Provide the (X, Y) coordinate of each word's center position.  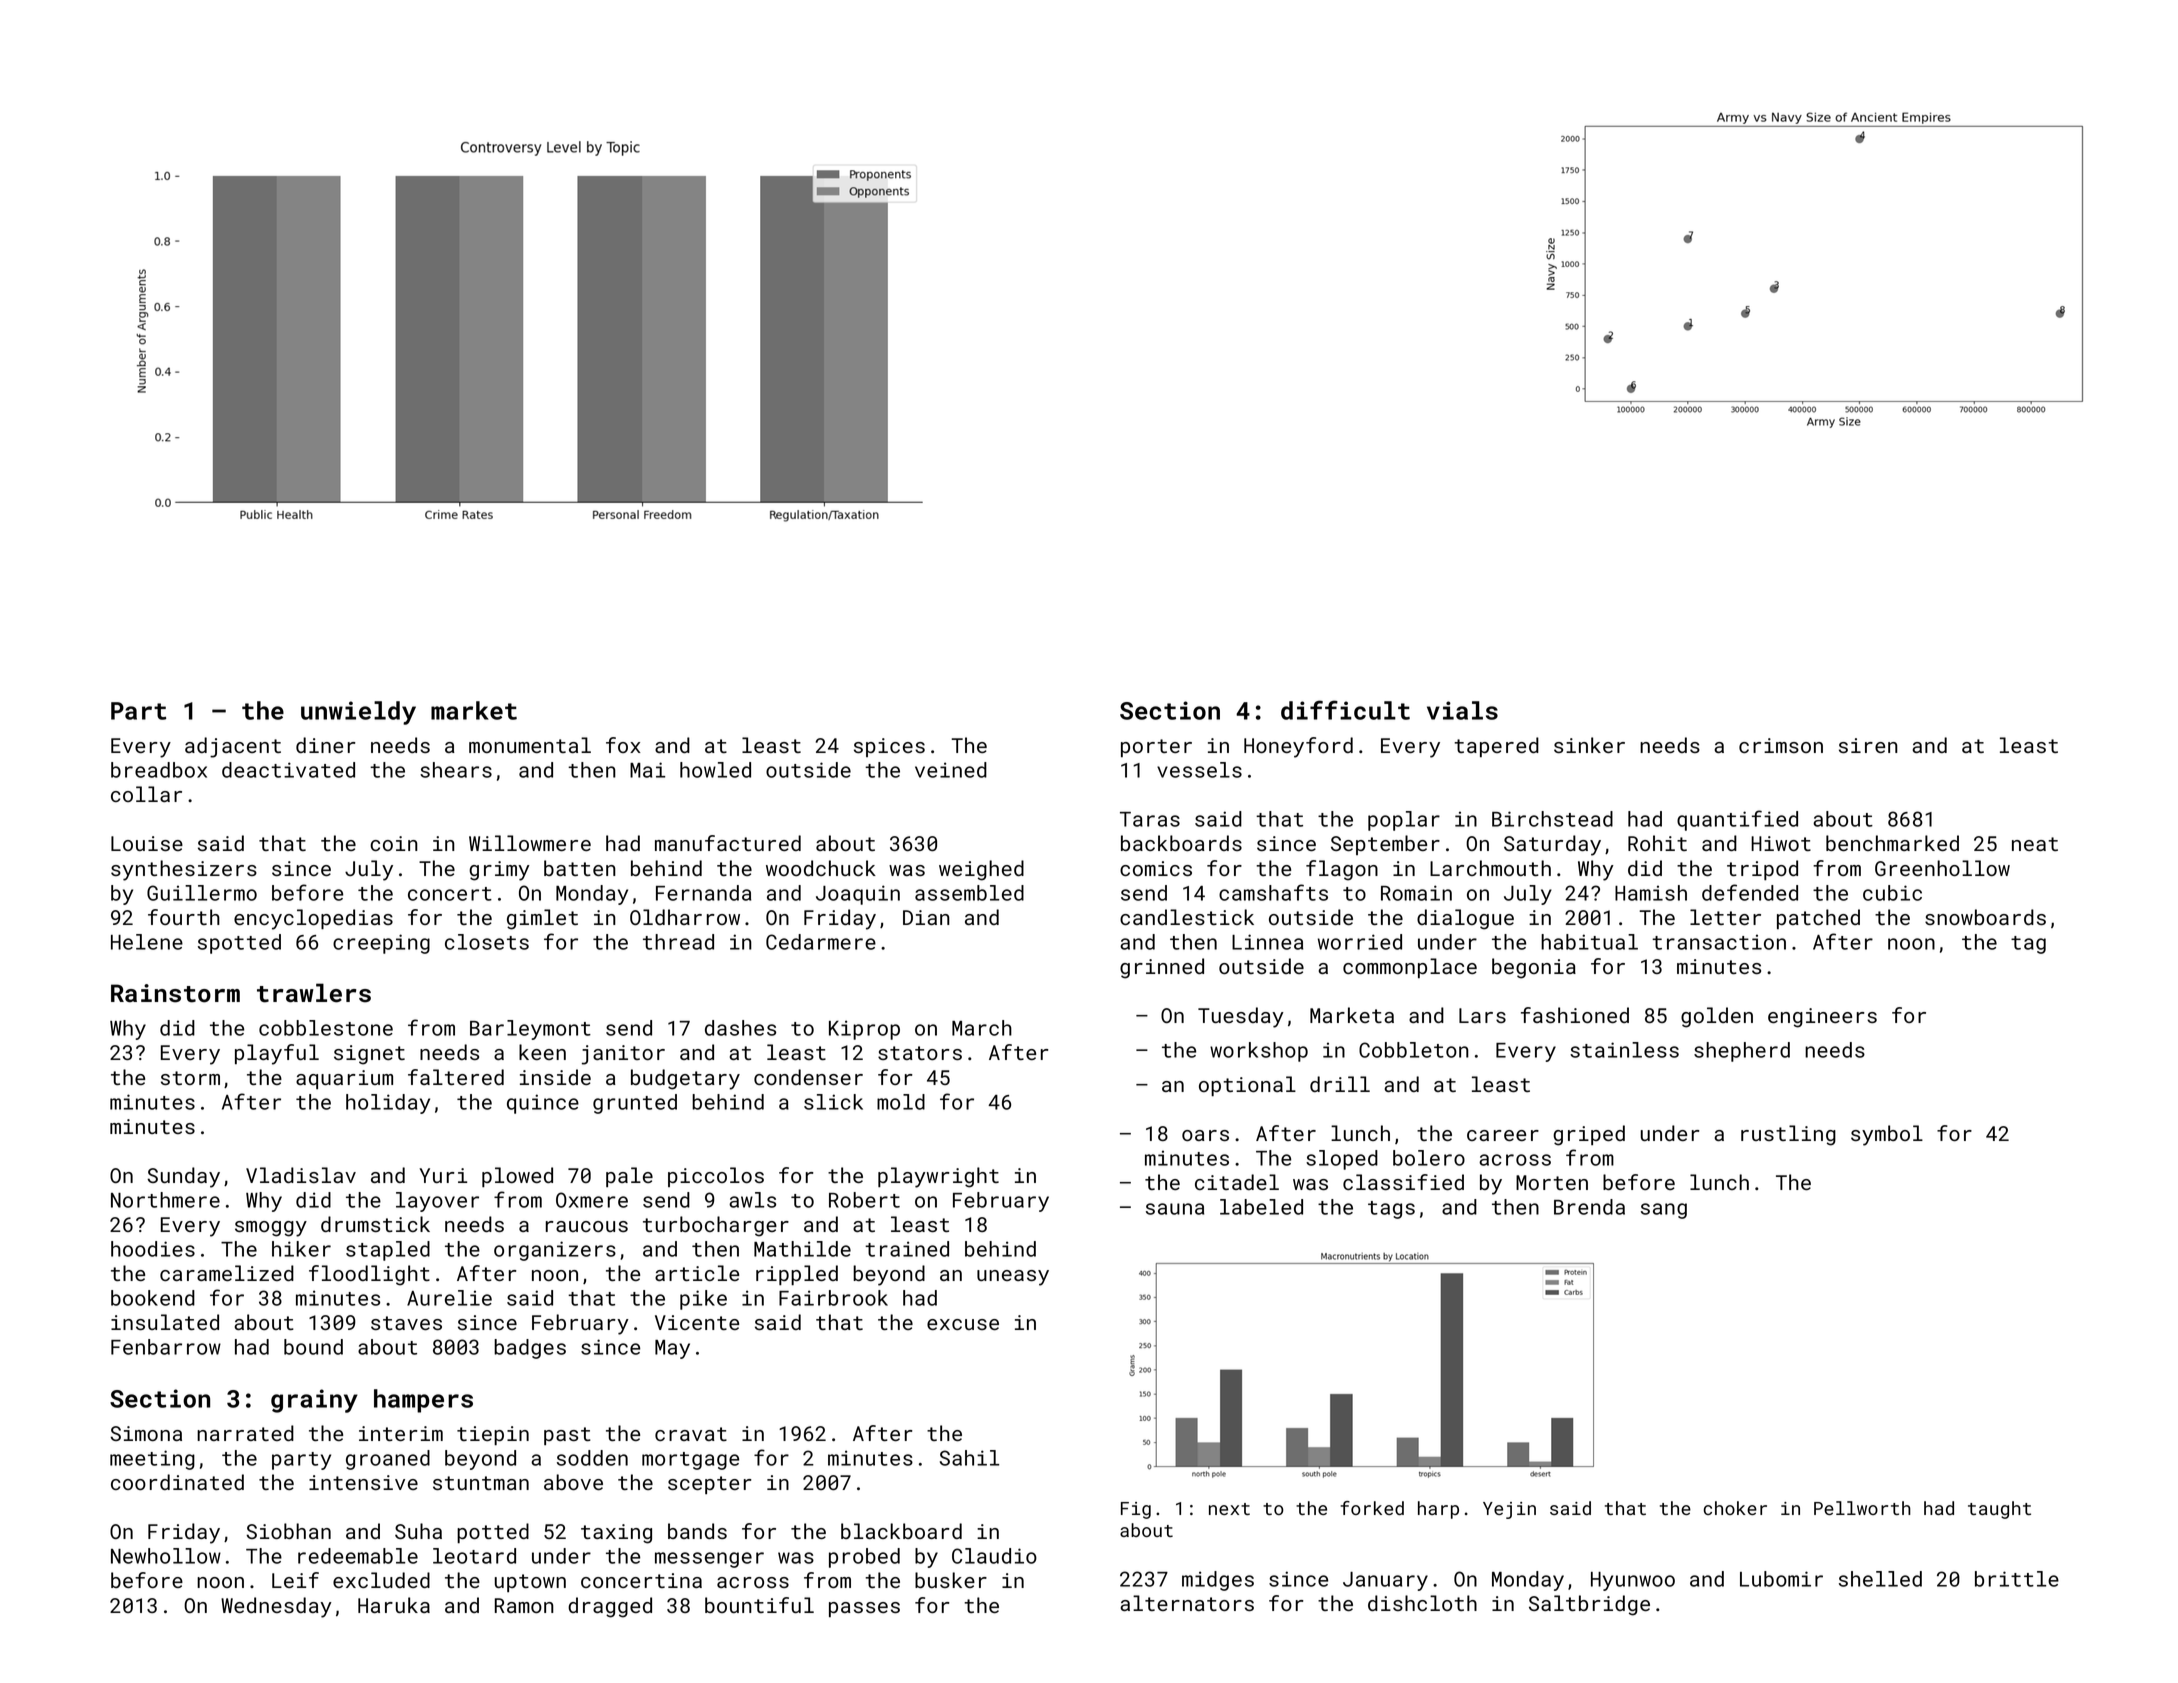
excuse (963, 1324)
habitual (1589, 942)
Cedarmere (821, 942)
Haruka (394, 1605)
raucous (587, 1226)
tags (1391, 1210)
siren (1868, 745)
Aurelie (449, 1298)
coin (394, 843)
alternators (1187, 1603)
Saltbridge (1589, 1605)
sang (1664, 1211)
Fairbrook (833, 1298)
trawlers (314, 993)
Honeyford (1298, 747)
